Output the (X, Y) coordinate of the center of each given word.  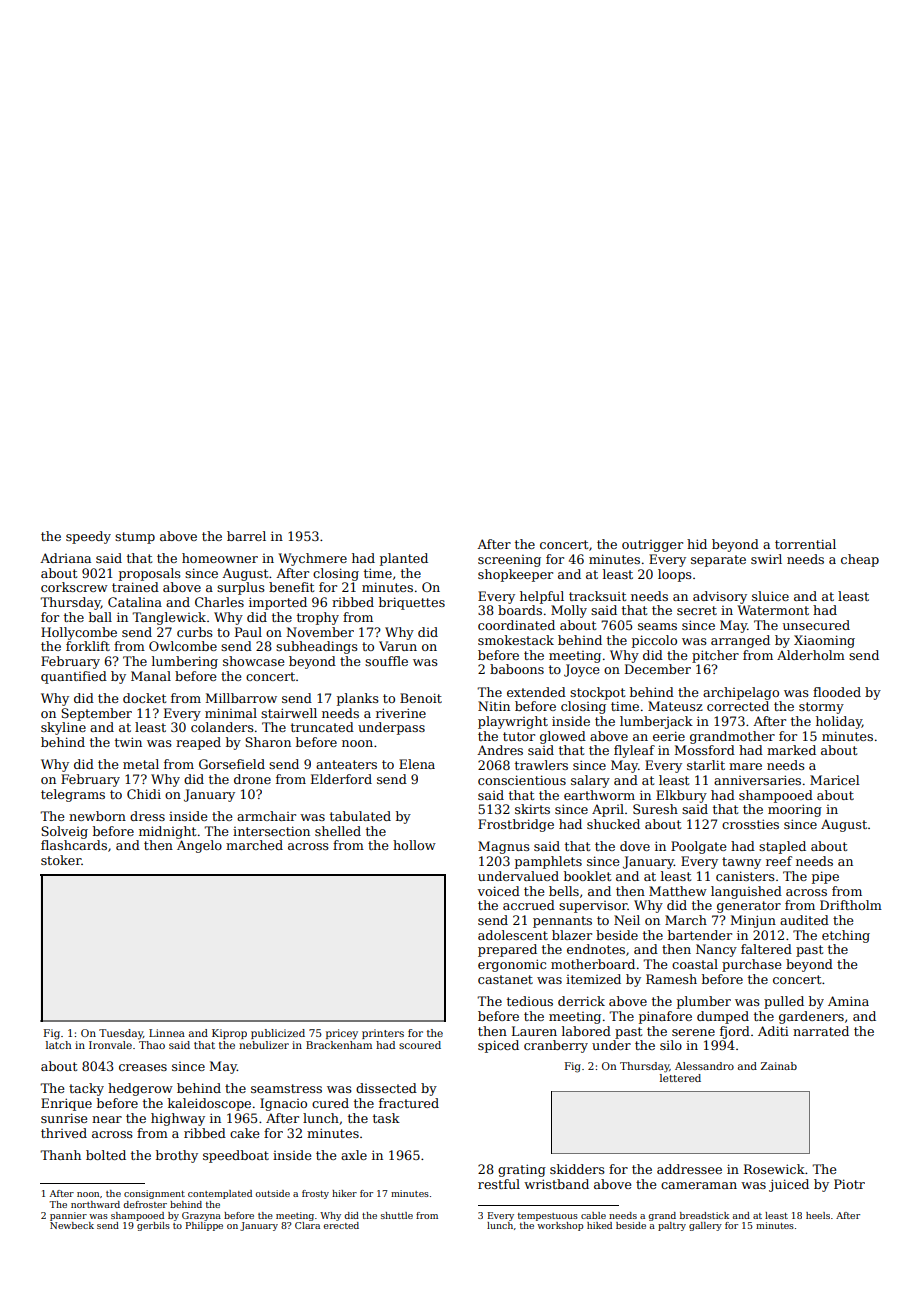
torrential (805, 544)
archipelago (741, 693)
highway (178, 1119)
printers (383, 1034)
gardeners (811, 1017)
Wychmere (312, 559)
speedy (88, 537)
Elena (417, 764)
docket (144, 698)
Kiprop (229, 1034)
